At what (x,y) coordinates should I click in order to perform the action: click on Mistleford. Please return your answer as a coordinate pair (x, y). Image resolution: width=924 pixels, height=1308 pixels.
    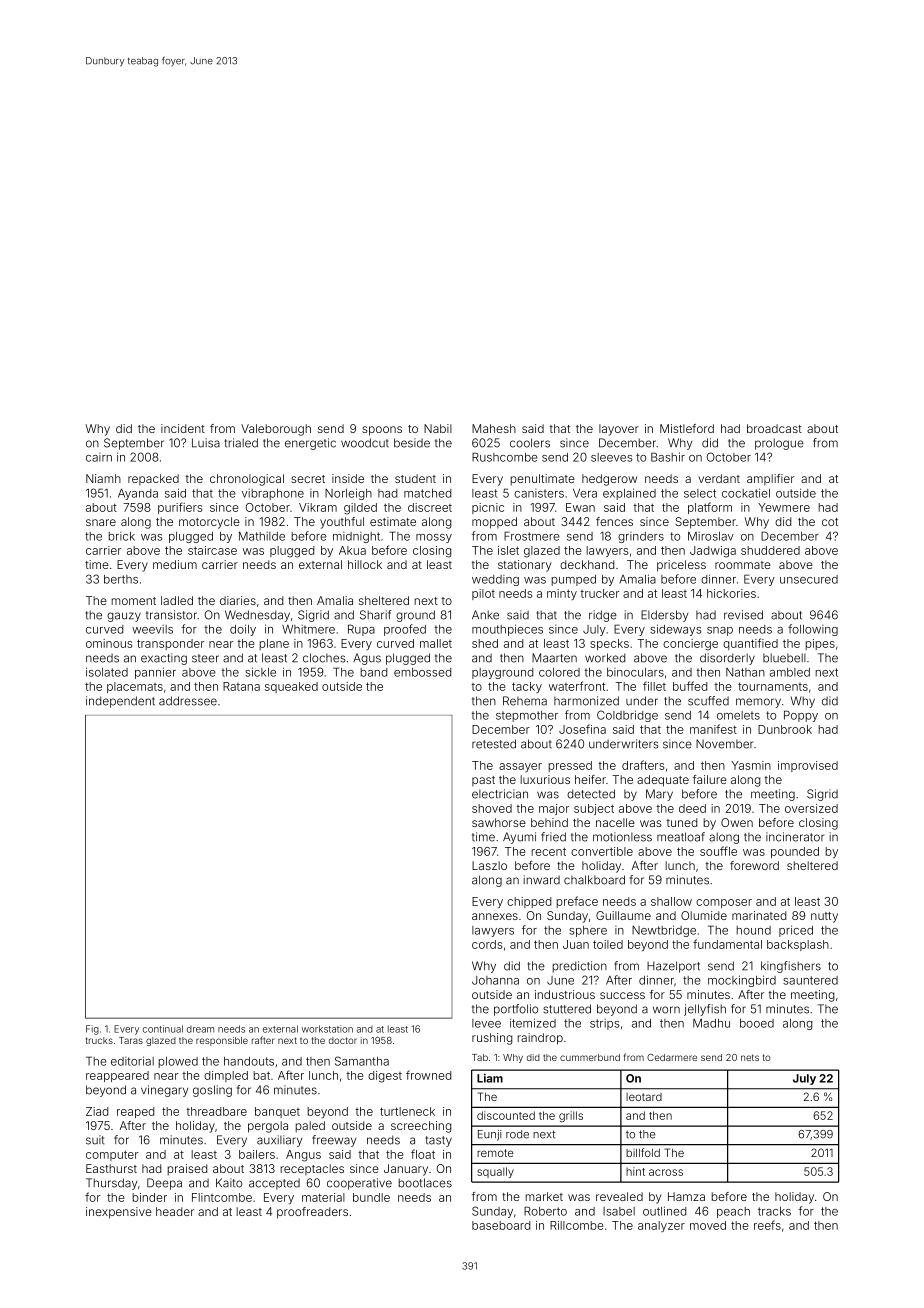
    Looking at the image, I should click on (687, 428).
